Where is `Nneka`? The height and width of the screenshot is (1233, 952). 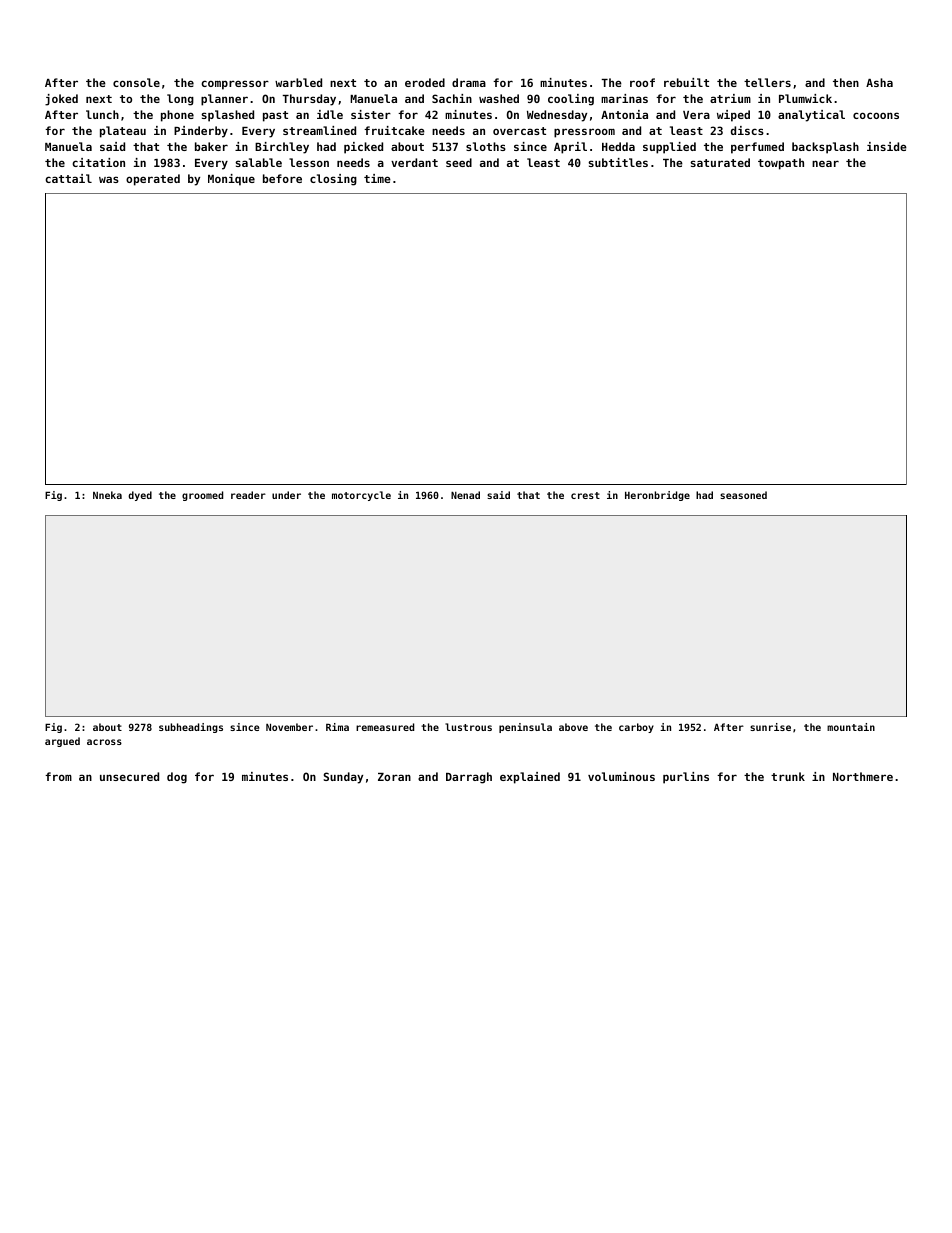 Nneka is located at coordinates (107, 495).
